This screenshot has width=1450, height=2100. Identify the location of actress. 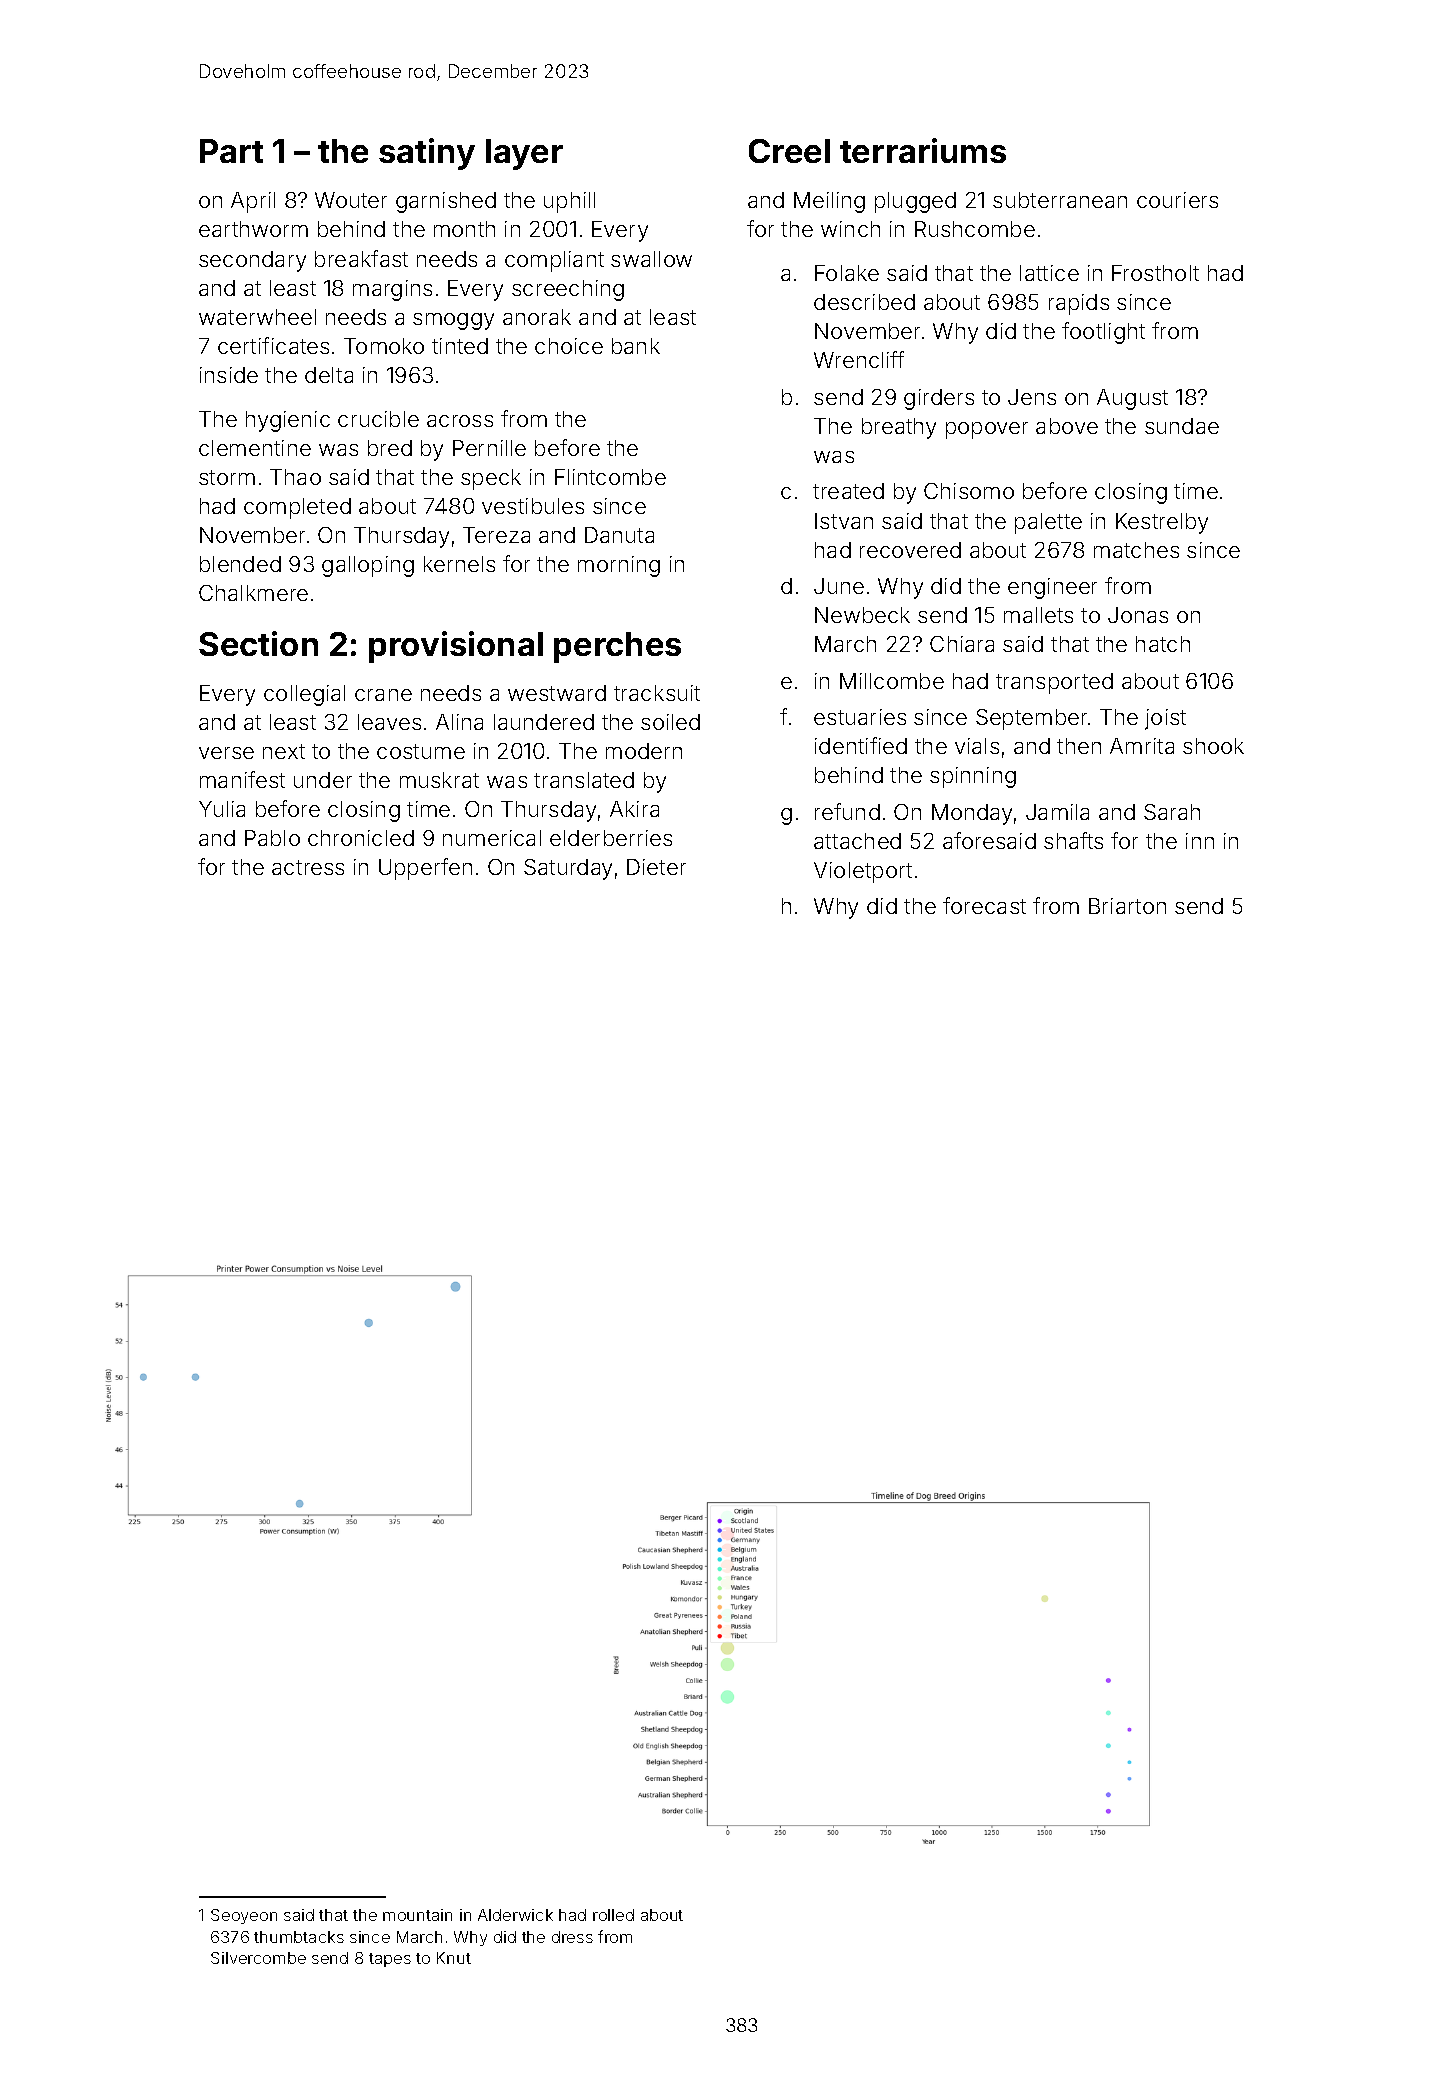
(308, 867).
